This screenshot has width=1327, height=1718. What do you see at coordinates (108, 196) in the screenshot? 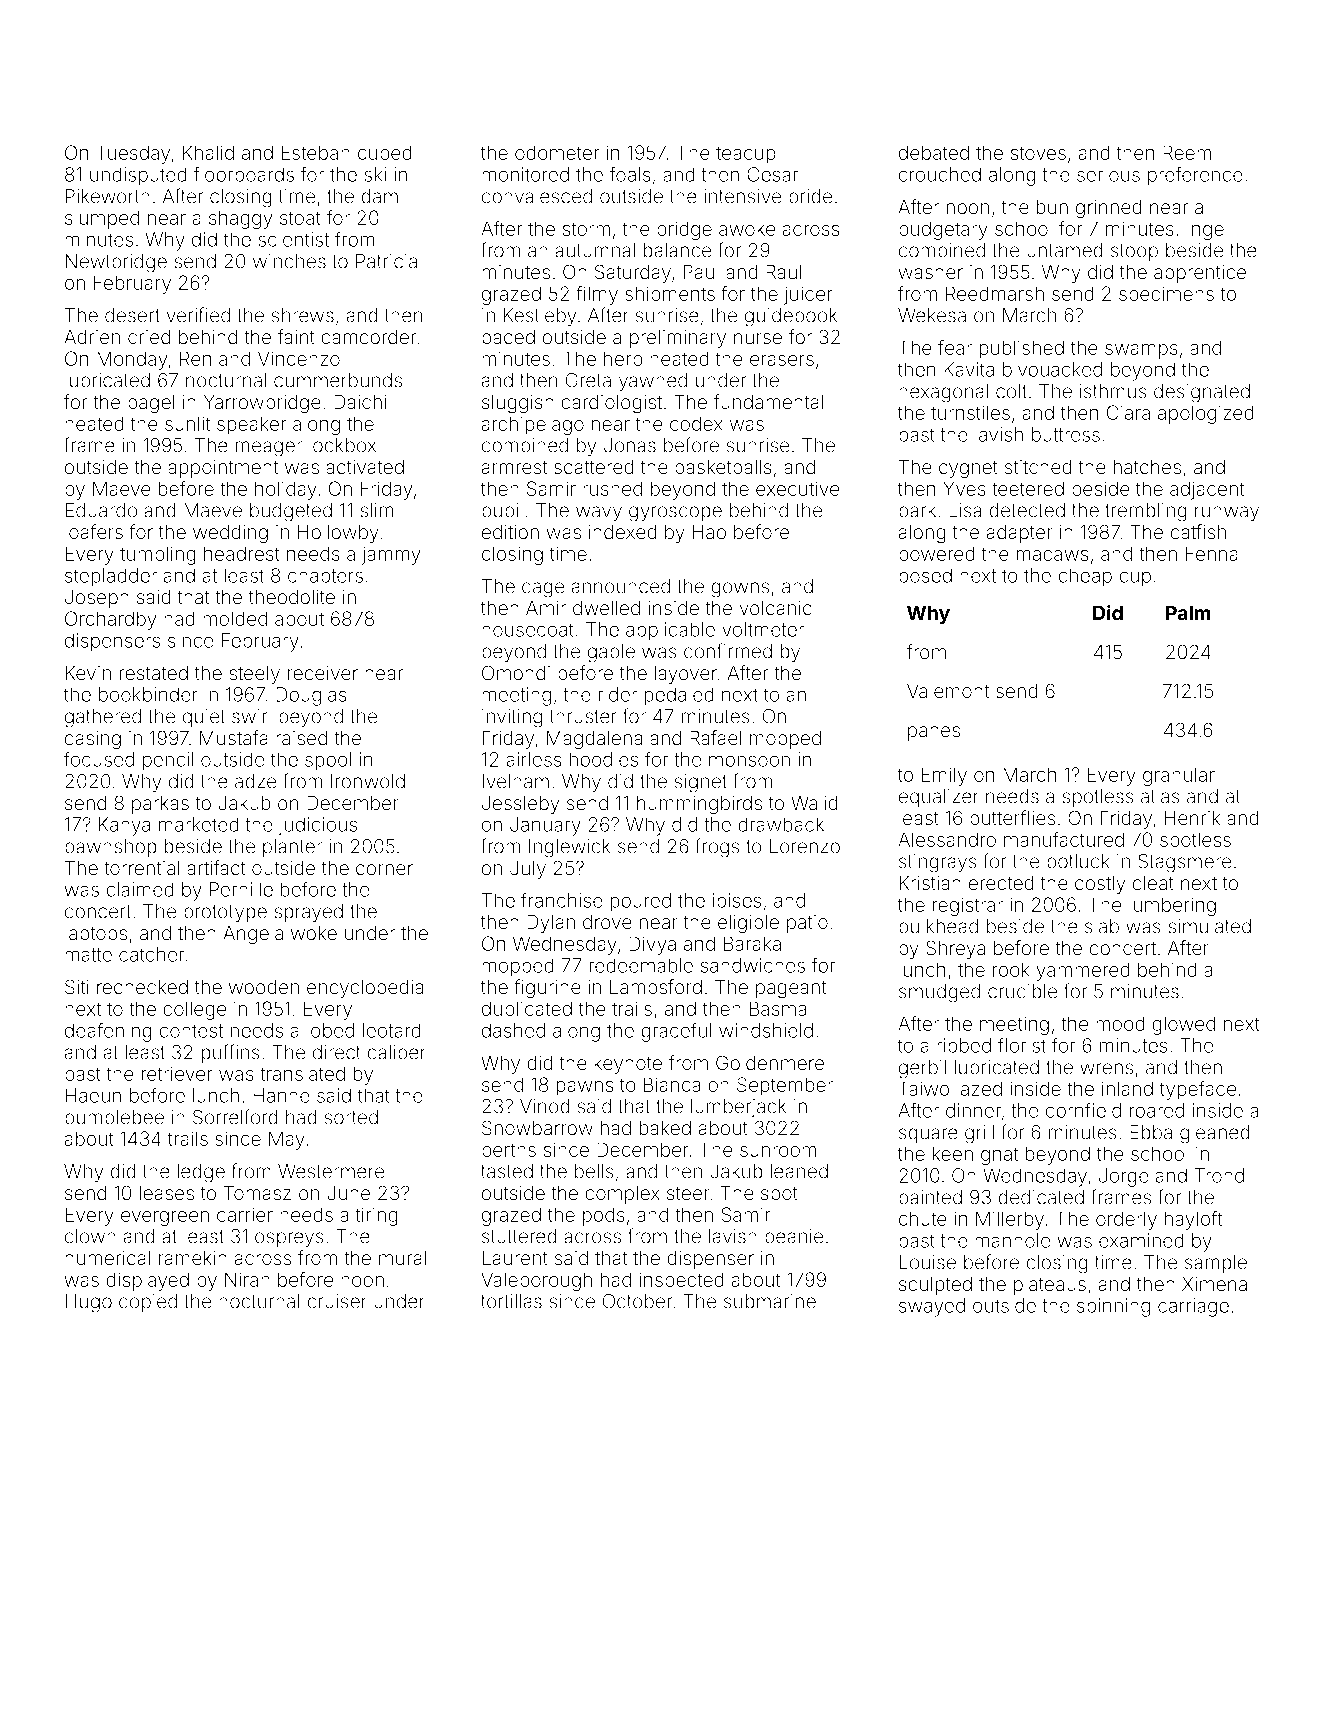
I see `Pikeworth` at bounding box center [108, 196].
